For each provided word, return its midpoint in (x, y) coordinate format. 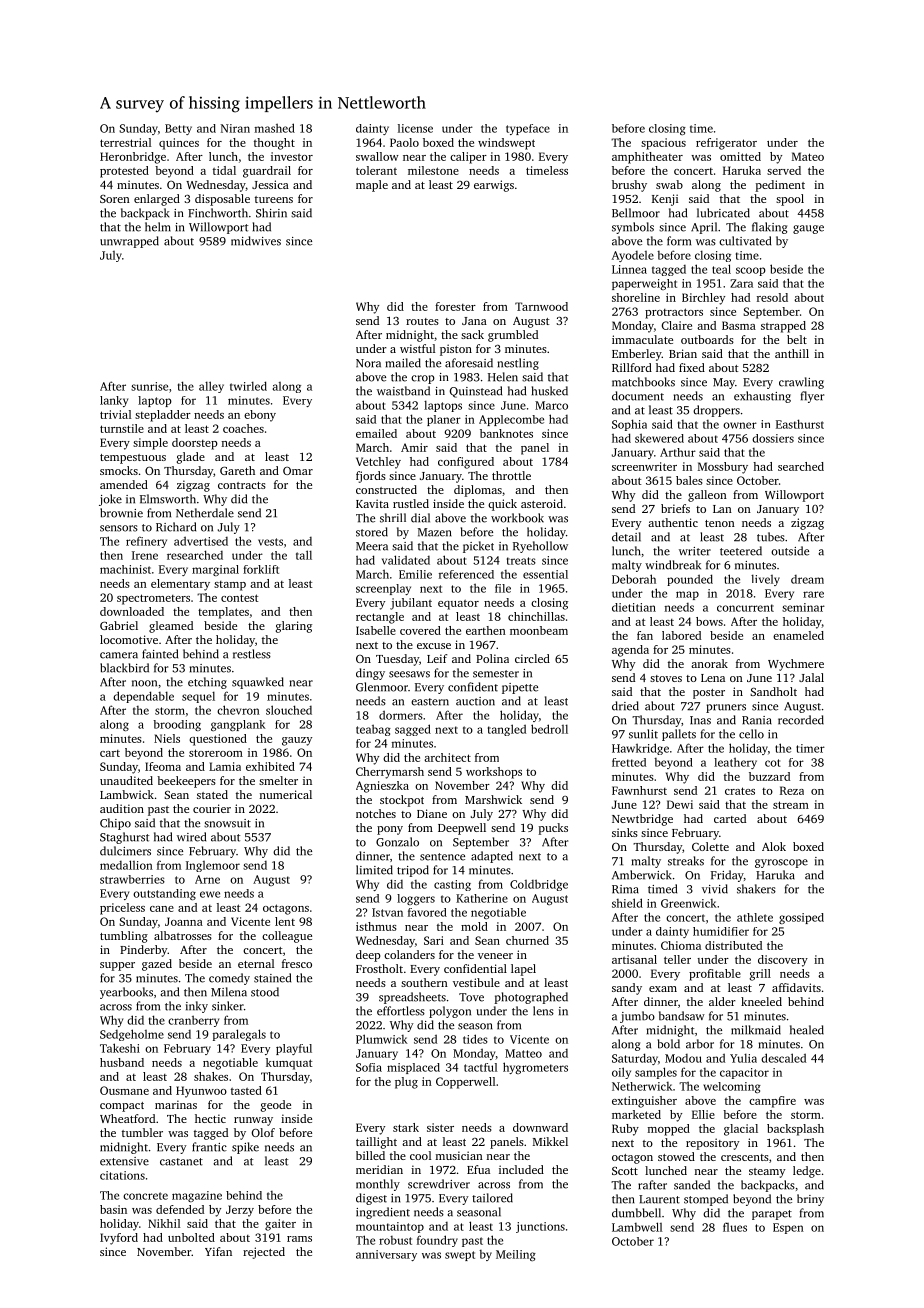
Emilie (415, 574)
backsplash (795, 1130)
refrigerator (726, 144)
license (415, 128)
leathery (735, 763)
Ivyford (119, 1239)
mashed (275, 128)
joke (110, 500)
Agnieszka (382, 787)
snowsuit (227, 823)
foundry (437, 1241)
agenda (630, 651)
